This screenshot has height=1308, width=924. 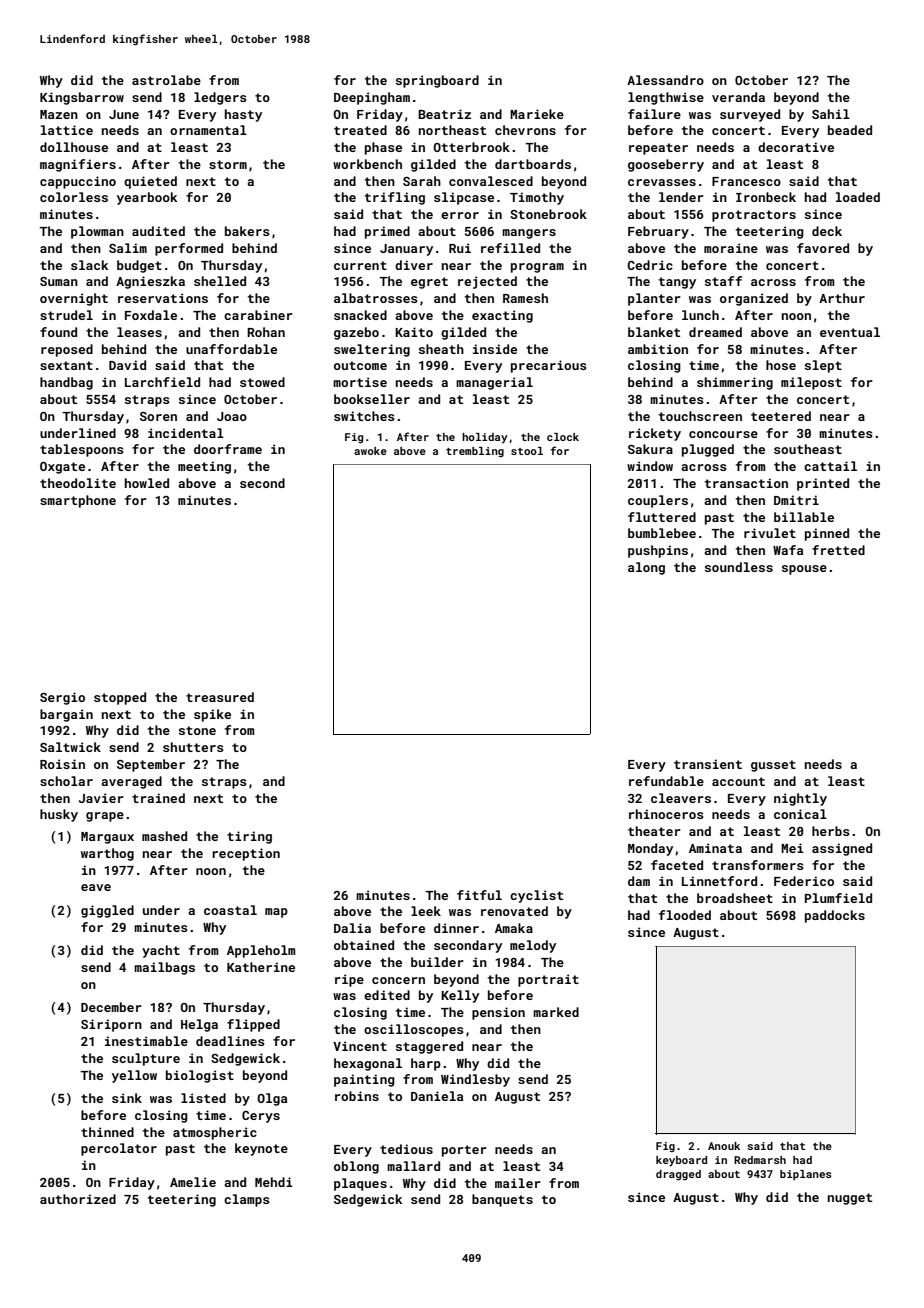 I want to click on loaded, so click(x=858, y=197).
